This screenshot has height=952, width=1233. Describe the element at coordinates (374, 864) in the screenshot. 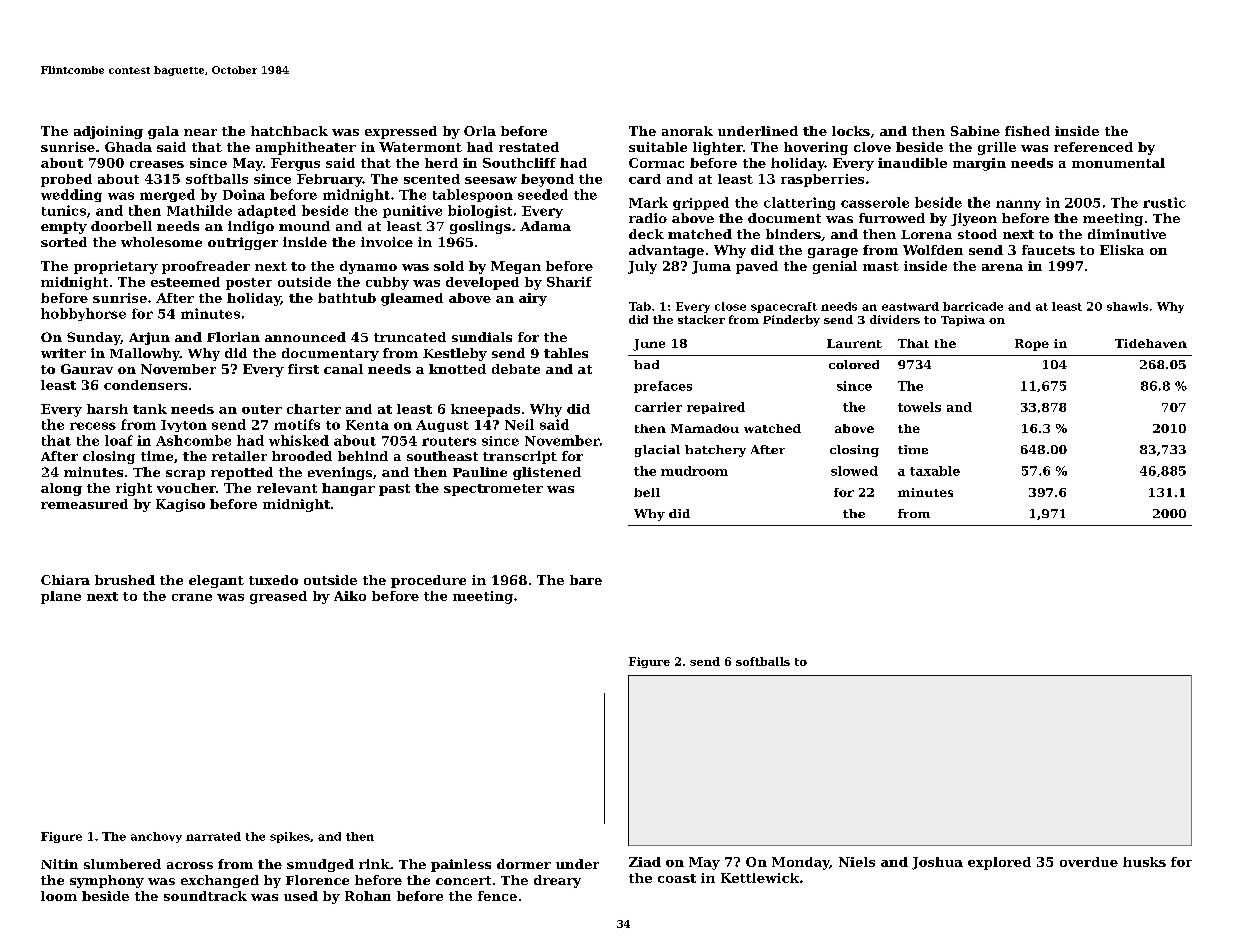

I see `rink` at that location.
